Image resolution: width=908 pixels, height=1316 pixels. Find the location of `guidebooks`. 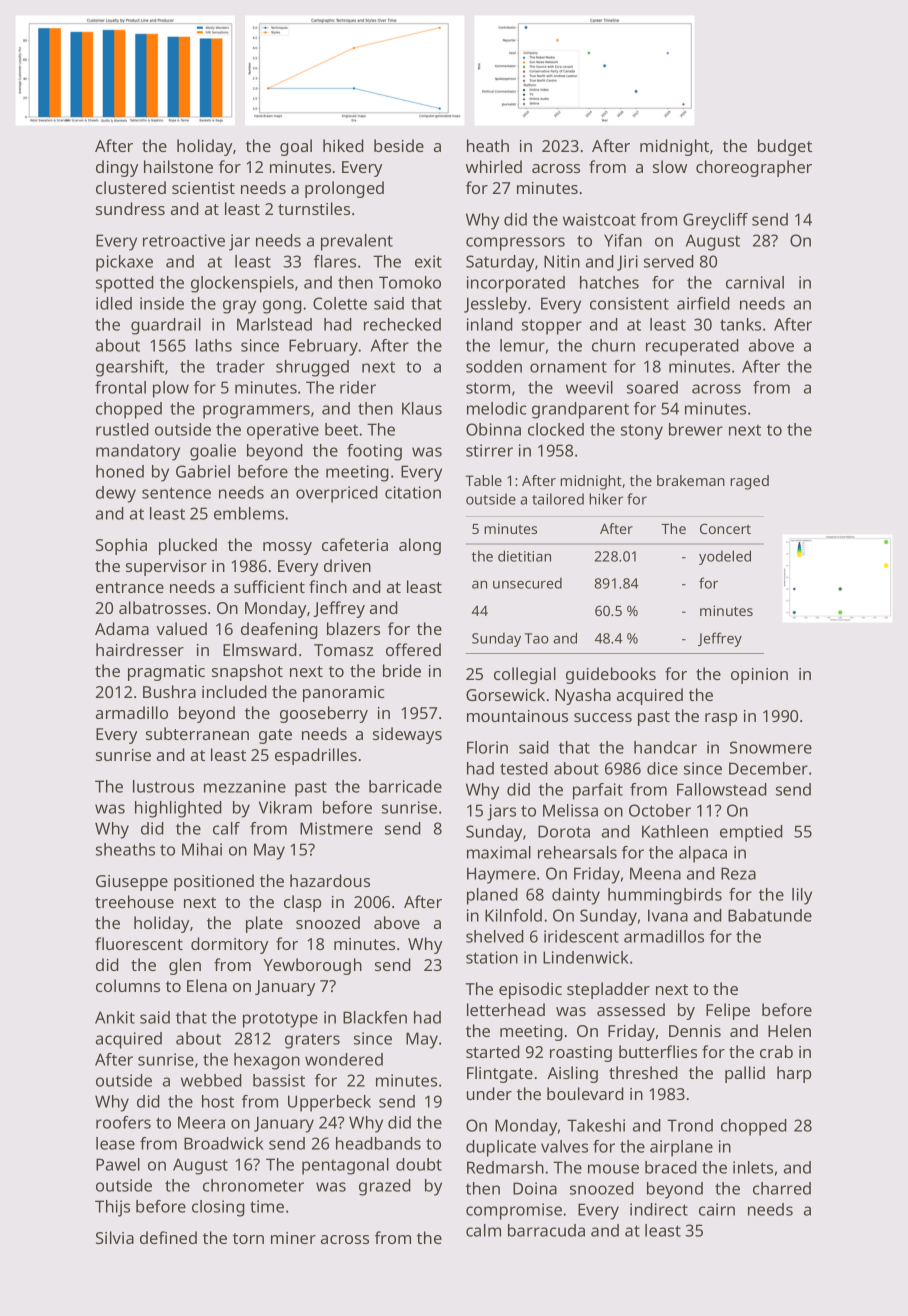

guidebooks is located at coordinates (611, 675).
